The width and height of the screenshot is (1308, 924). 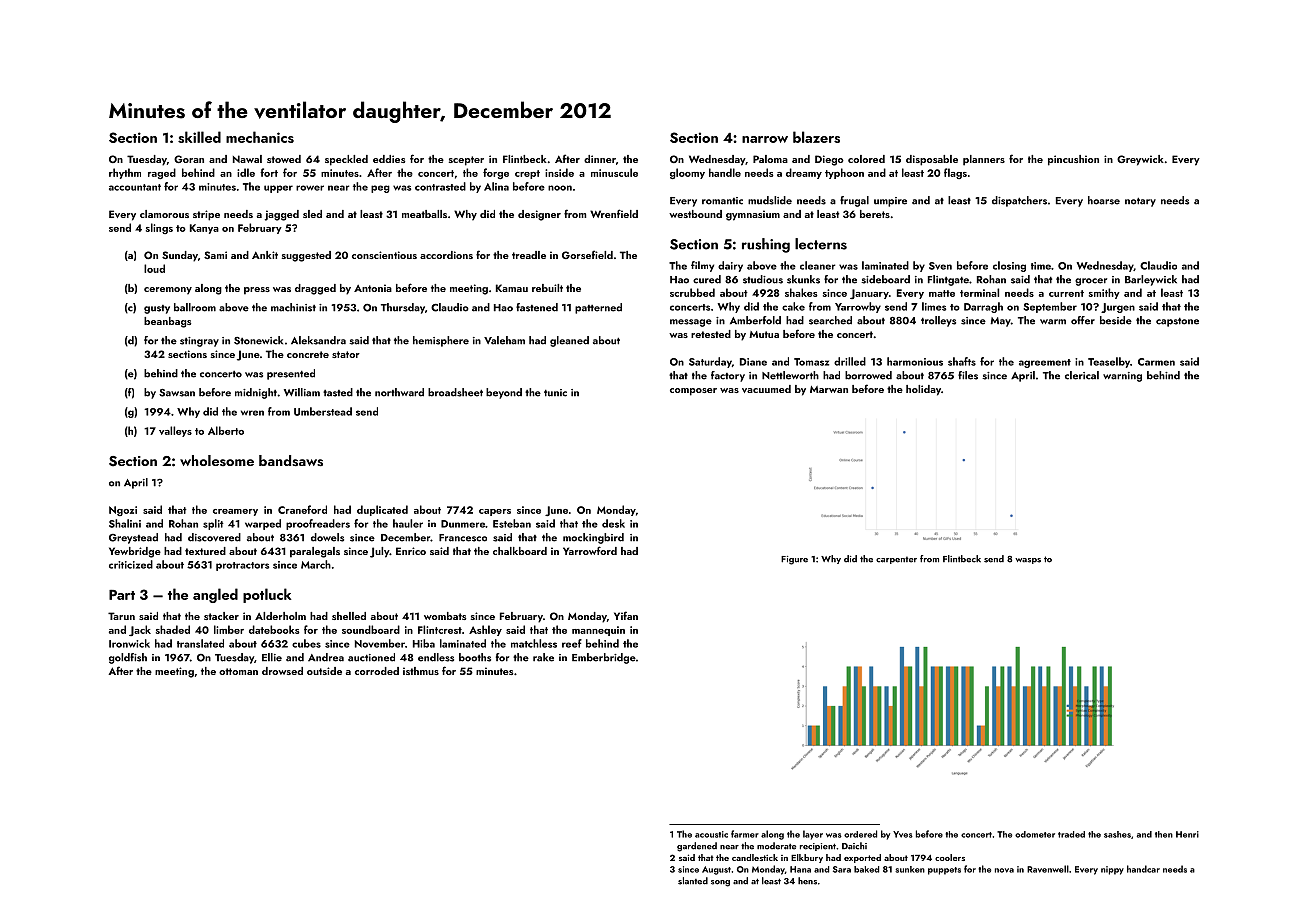 What do you see at coordinates (765, 139) in the screenshot?
I see `narrow` at bounding box center [765, 139].
